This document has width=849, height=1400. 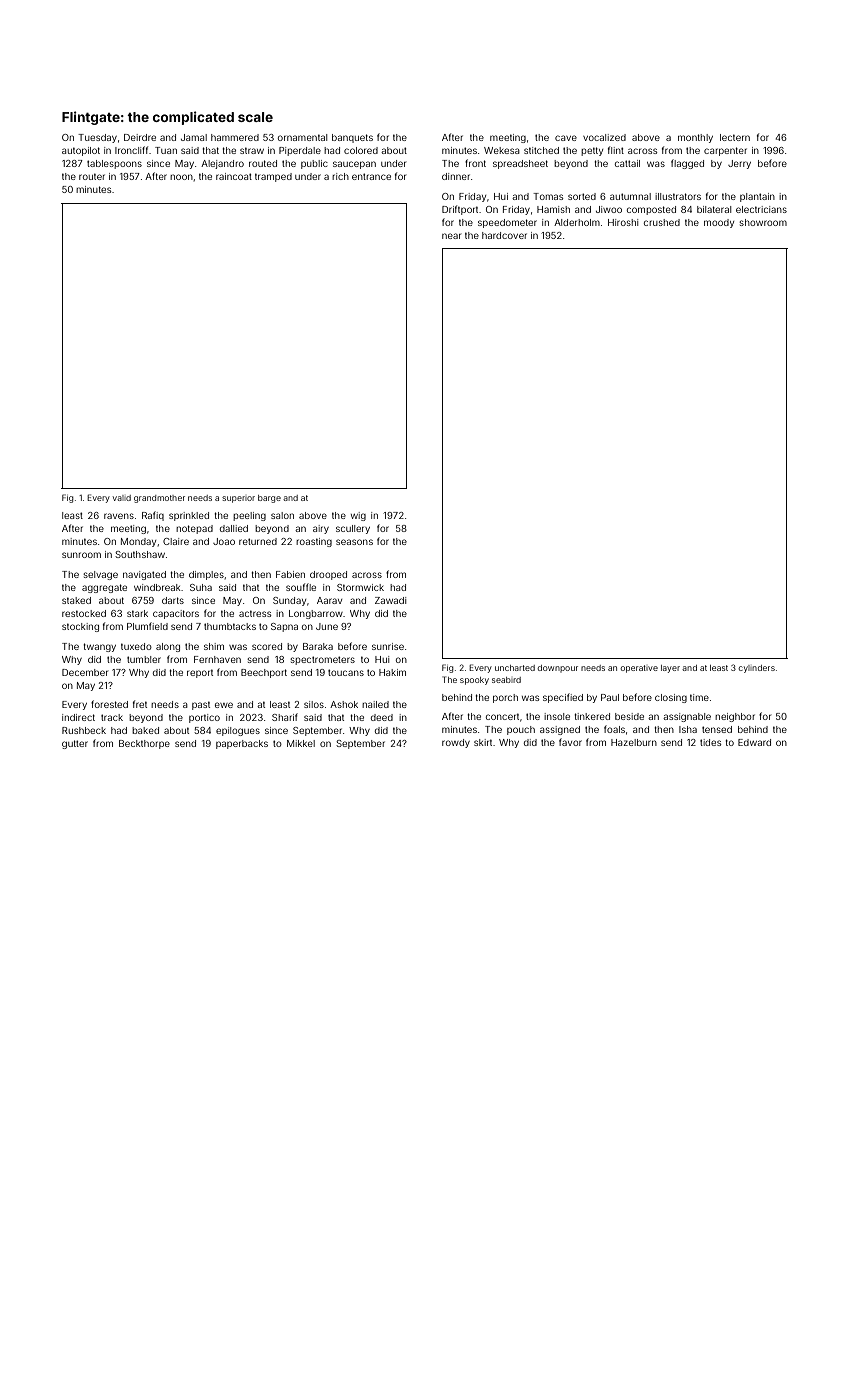 What do you see at coordinates (714, 209) in the document?
I see `bilateral` at bounding box center [714, 209].
